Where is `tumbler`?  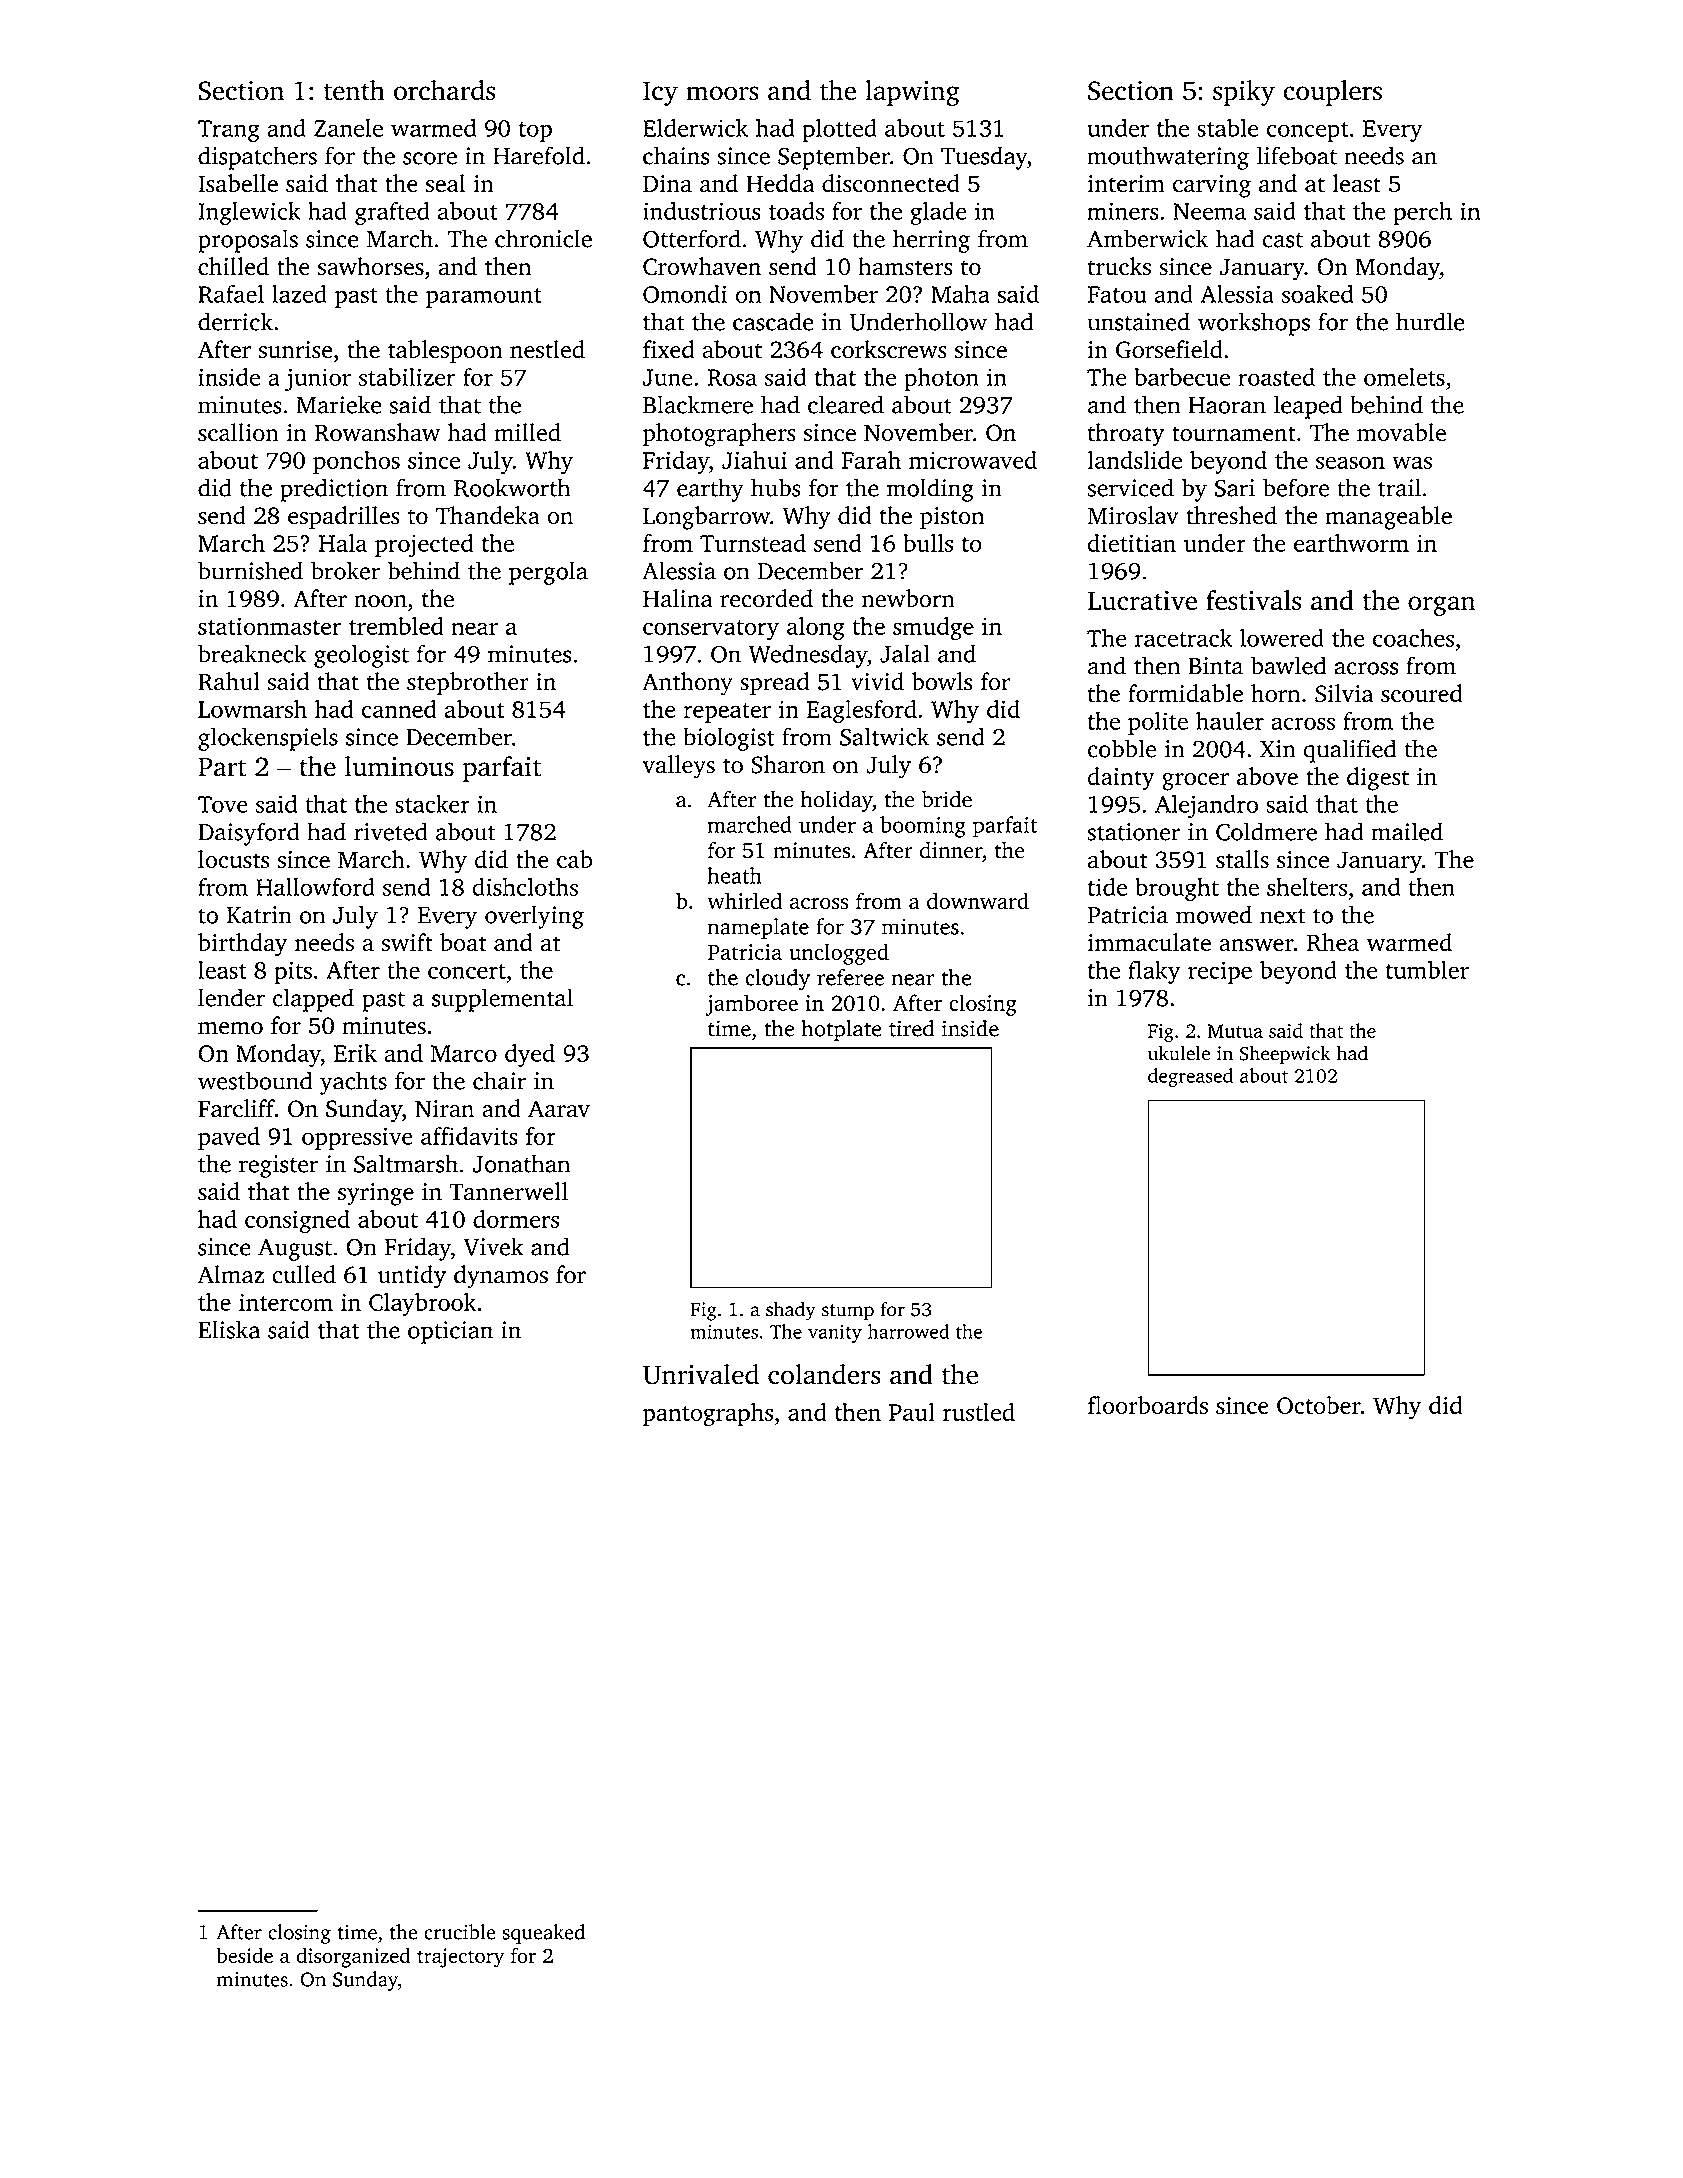
tumbler is located at coordinates (1427, 970).
